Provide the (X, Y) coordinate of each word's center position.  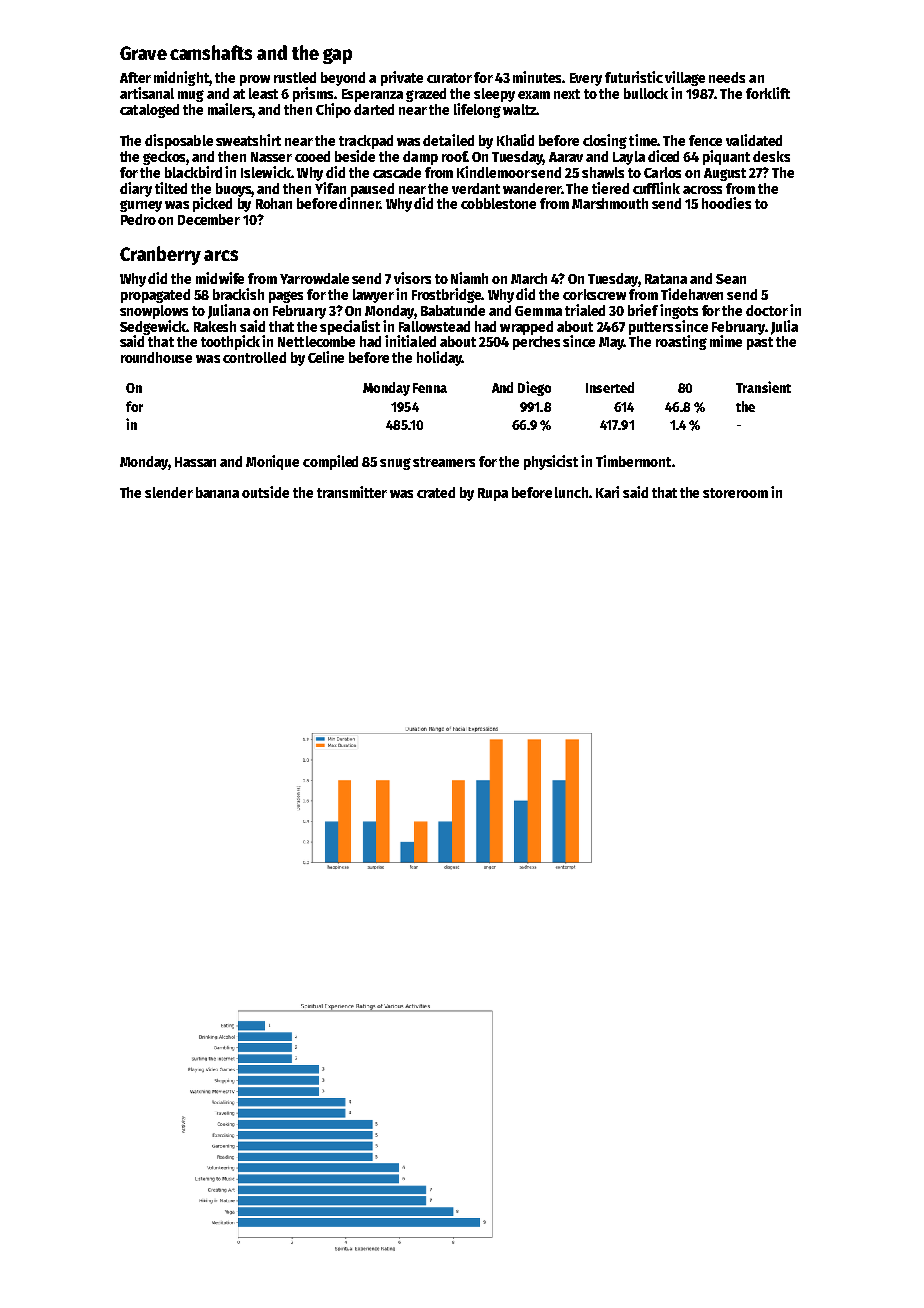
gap (337, 56)
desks (771, 156)
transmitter (352, 492)
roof (454, 156)
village (685, 78)
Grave (143, 53)
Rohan (274, 203)
